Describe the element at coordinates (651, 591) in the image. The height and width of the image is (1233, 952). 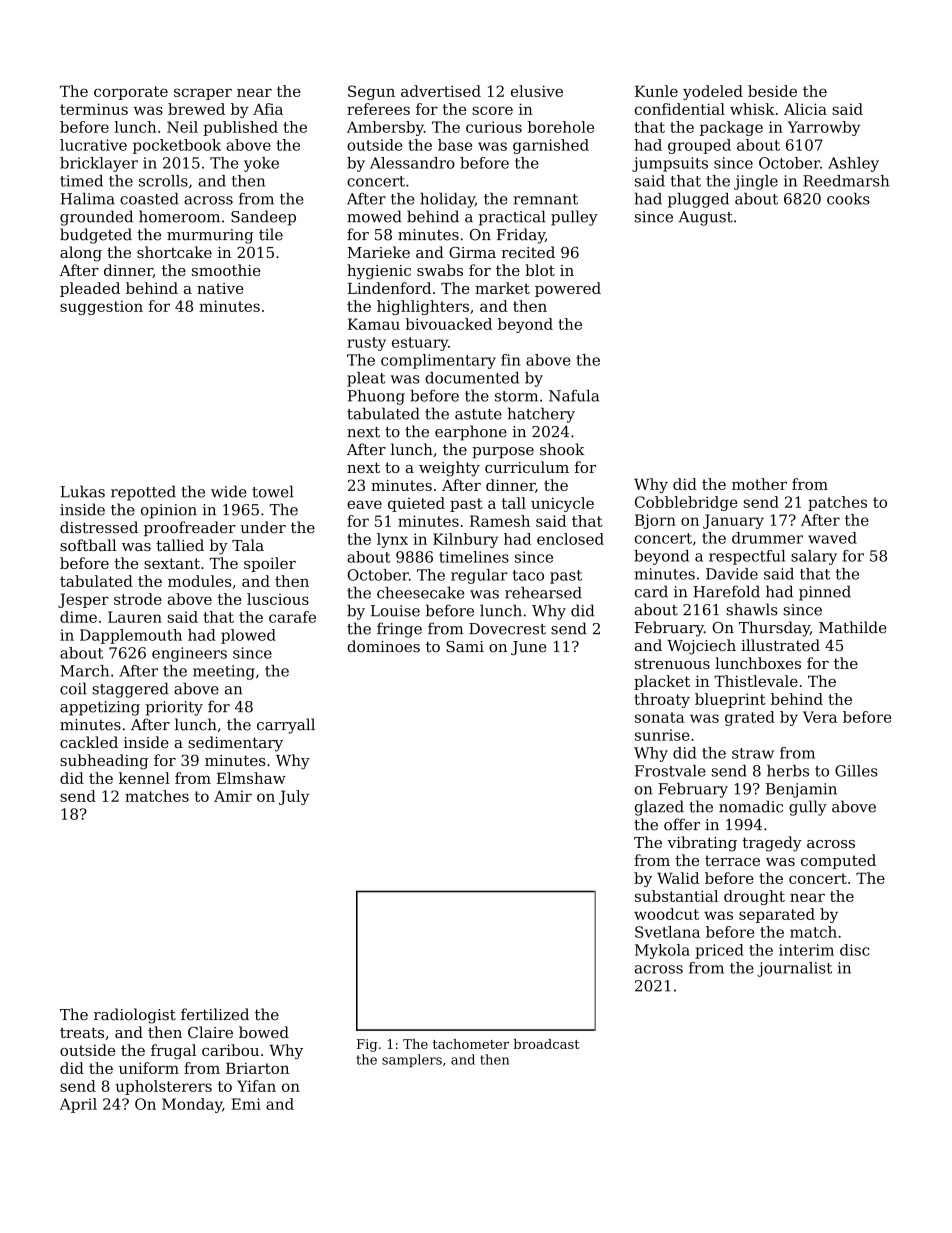
I see `card` at that location.
